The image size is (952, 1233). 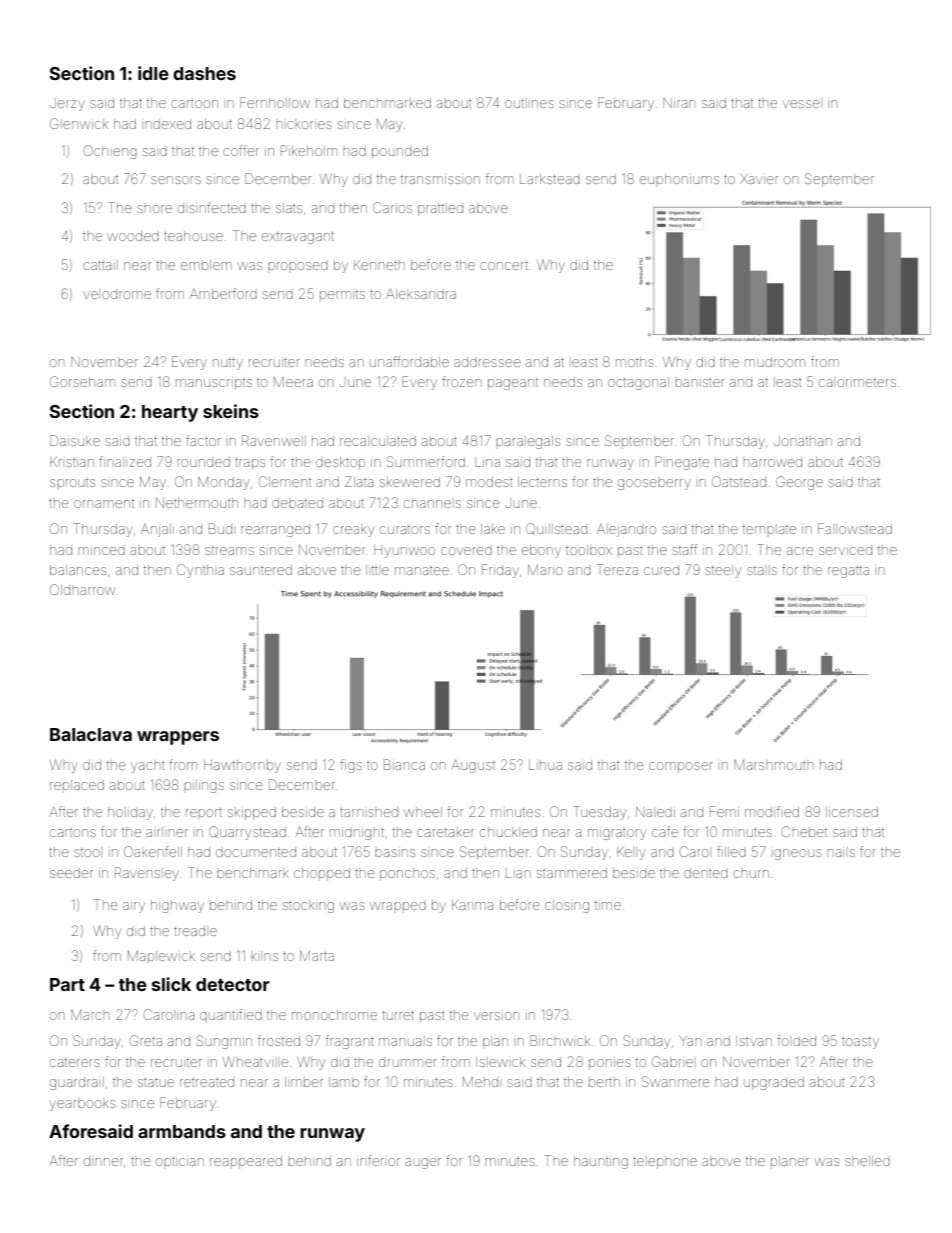 I want to click on idle, so click(x=153, y=73).
